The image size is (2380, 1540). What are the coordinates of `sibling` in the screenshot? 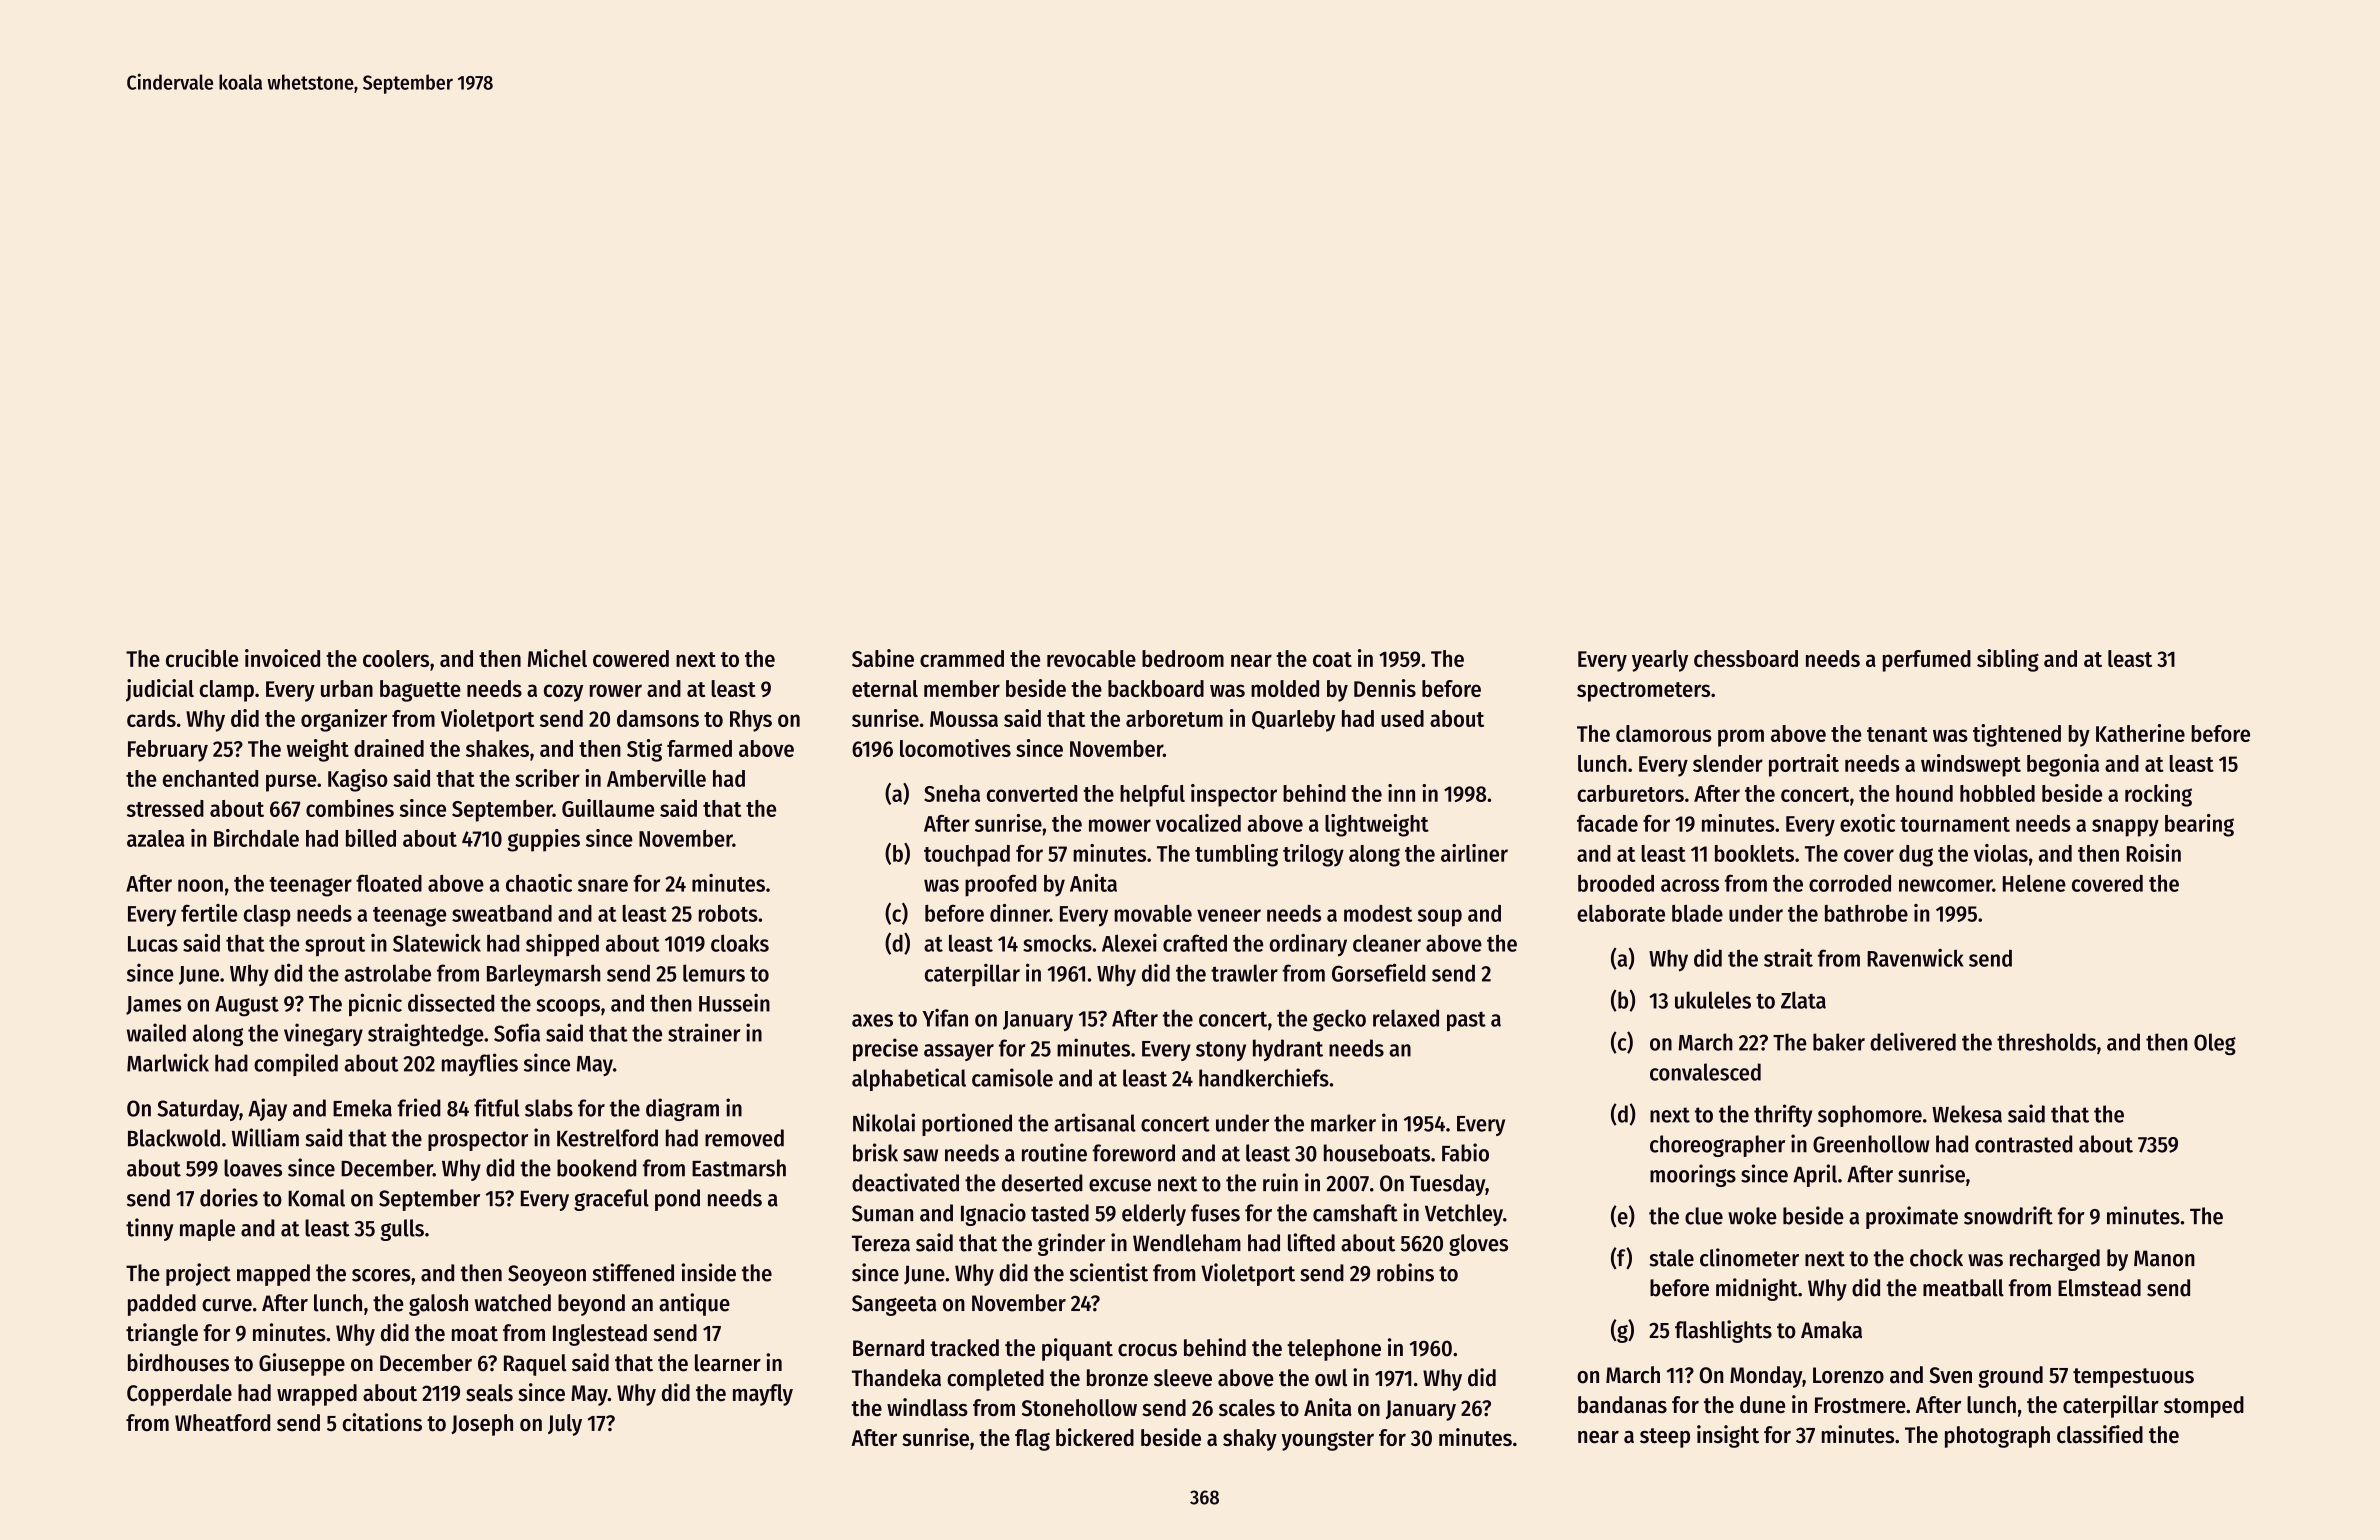 It's located at (2008, 660).
